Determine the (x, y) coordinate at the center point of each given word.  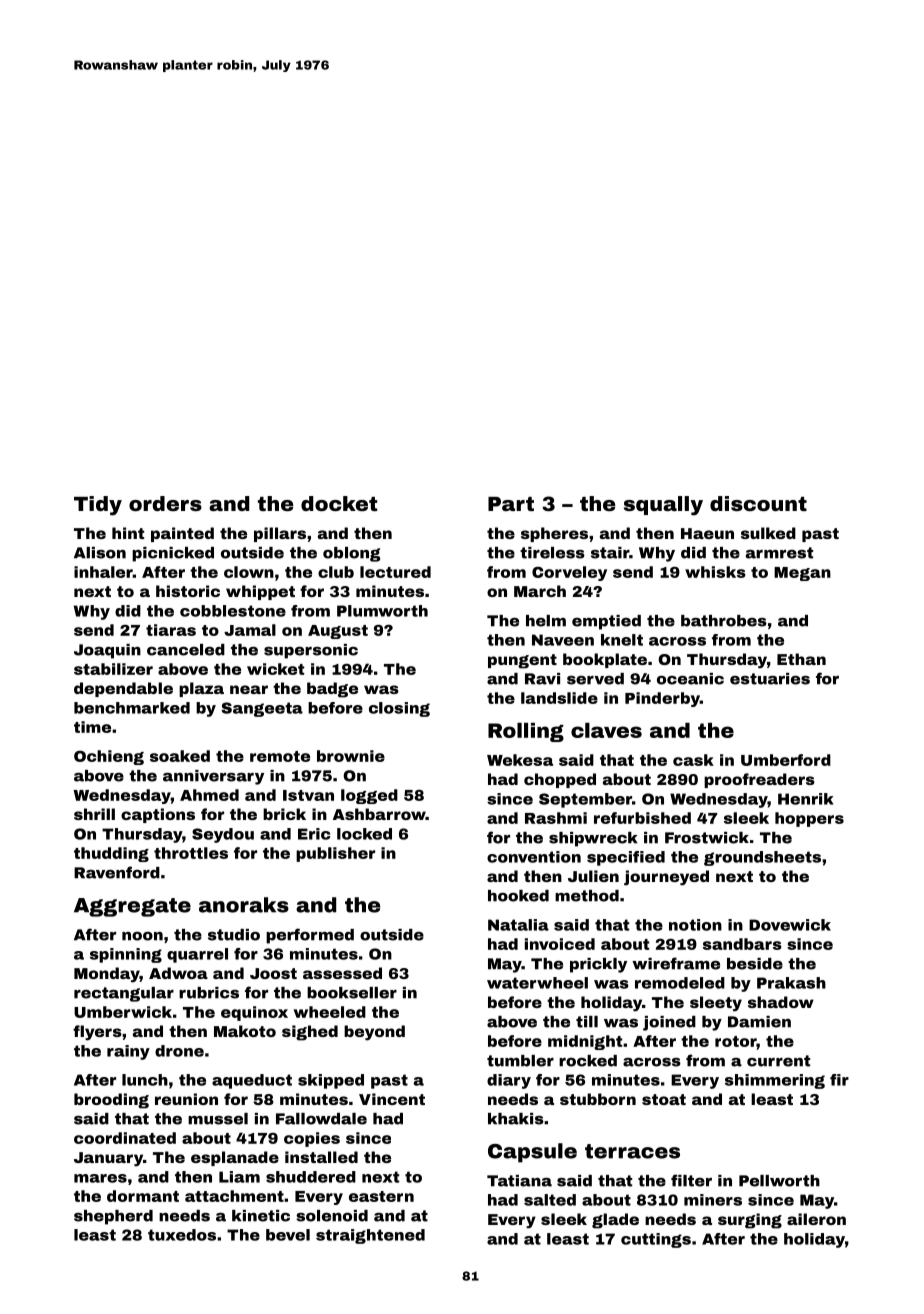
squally (663, 506)
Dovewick (790, 925)
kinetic (261, 1216)
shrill (94, 814)
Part (511, 504)
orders (165, 503)
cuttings (656, 1240)
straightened (370, 1236)
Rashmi (556, 818)
